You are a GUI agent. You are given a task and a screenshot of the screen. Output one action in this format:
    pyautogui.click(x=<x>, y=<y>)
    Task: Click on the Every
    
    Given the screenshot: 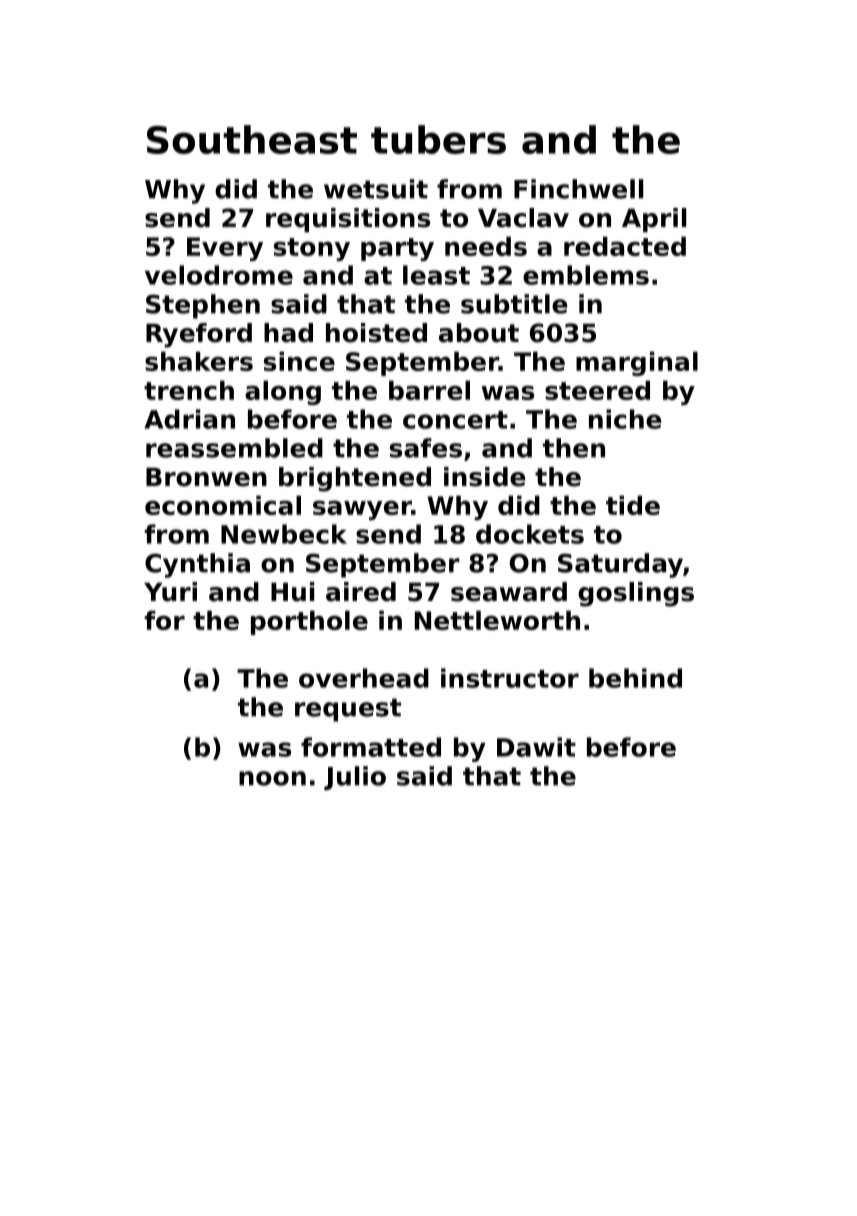 What is the action you would take?
    pyautogui.click(x=225, y=249)
